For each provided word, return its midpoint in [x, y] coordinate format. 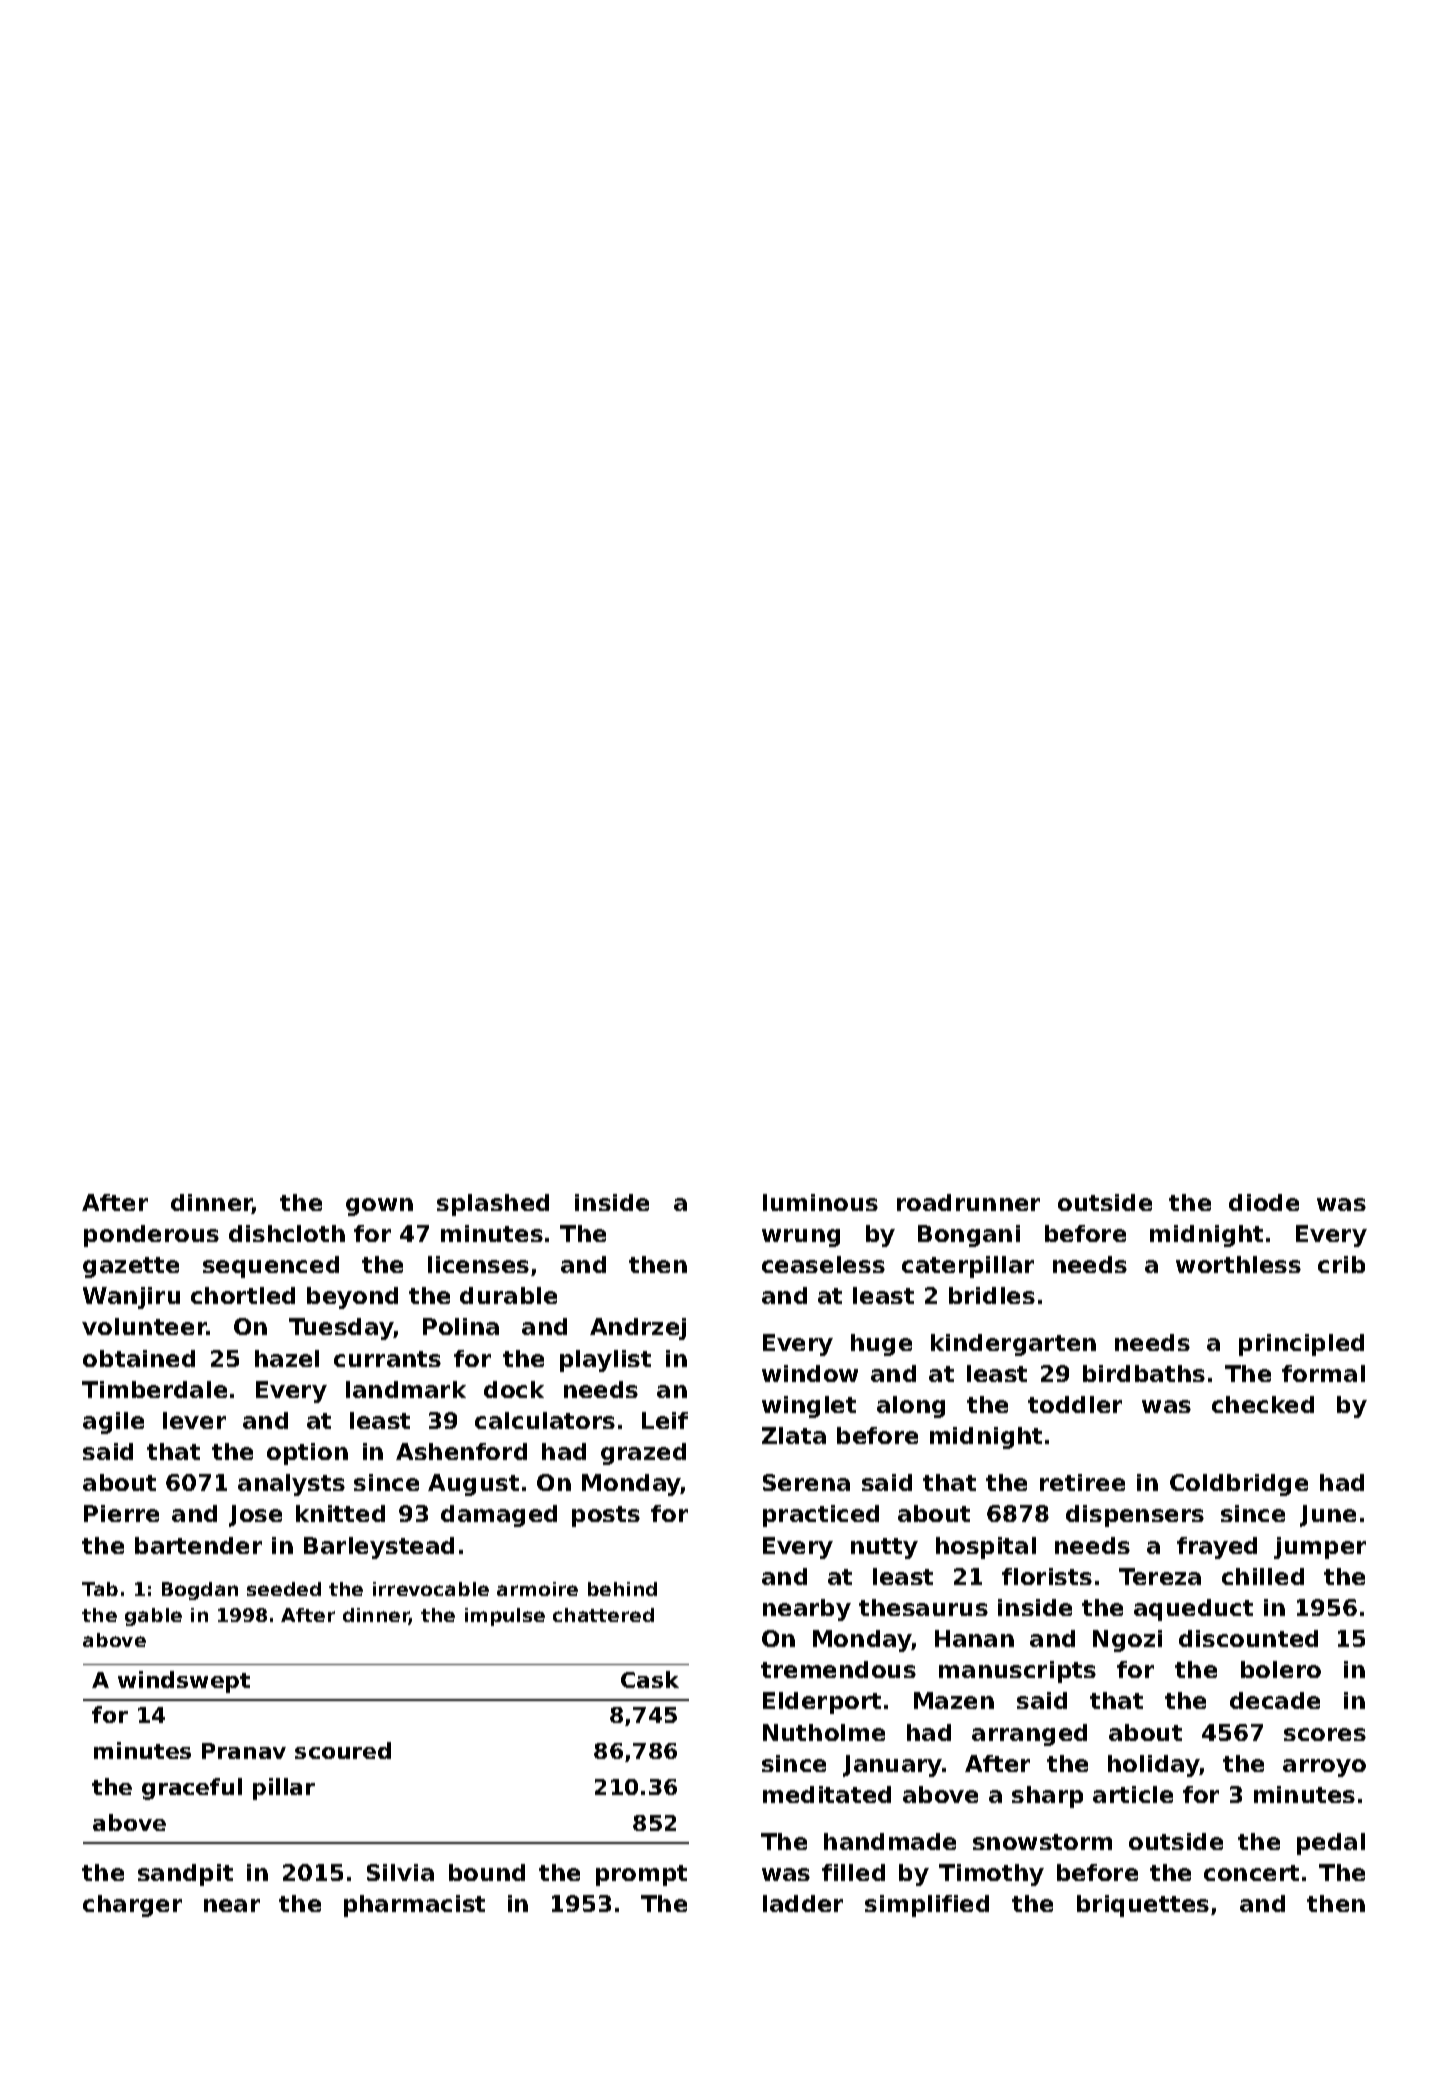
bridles [992, 1295]
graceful [192, 1789]
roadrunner [968, 1202]
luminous [820, 1202]
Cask [650, 1679]
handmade [890, 1841]
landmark [406, 1389]
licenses [478, 1264]
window [810, 1373]
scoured [343, 1750]
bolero [1281, 1669]
